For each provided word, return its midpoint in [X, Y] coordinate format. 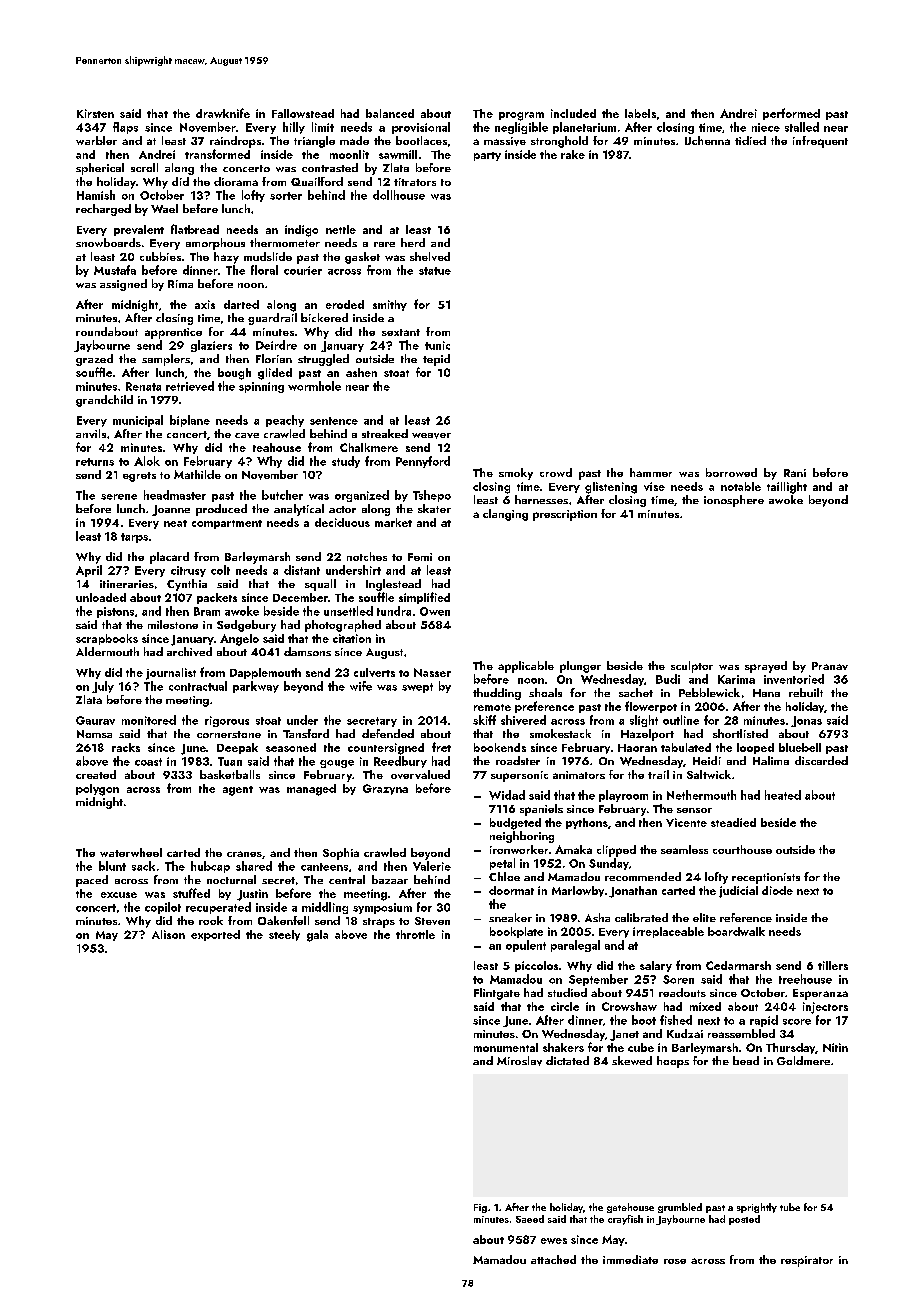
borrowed [731, 472]
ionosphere [734, 501]
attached [553, 1259]
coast [148, 762]
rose [675, 1261]
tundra [394, 611]
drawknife [223, 113]
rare [384, 244]
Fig [480, 1208]
